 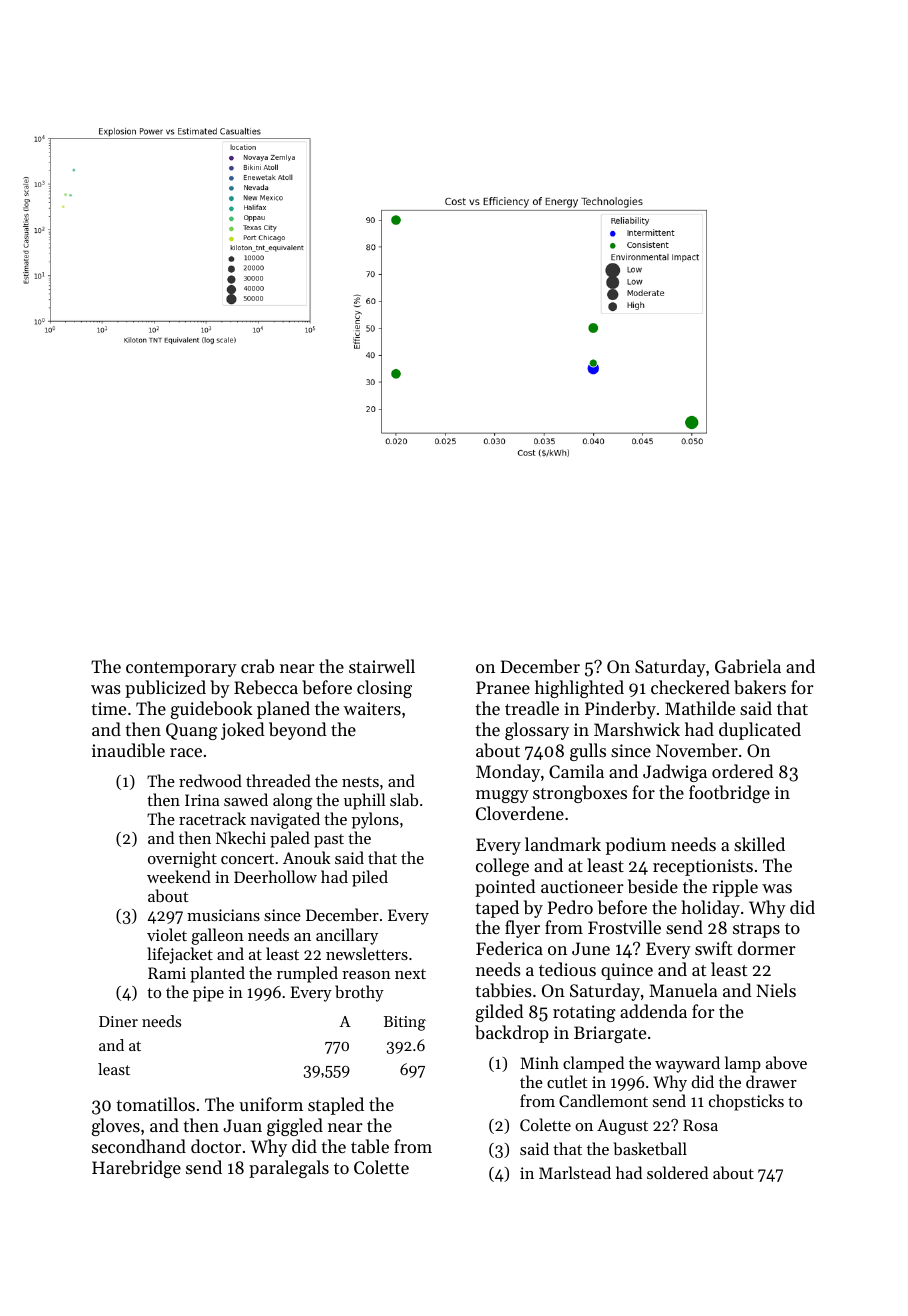 I want to click on redwood, so click(x=210, y=780).
